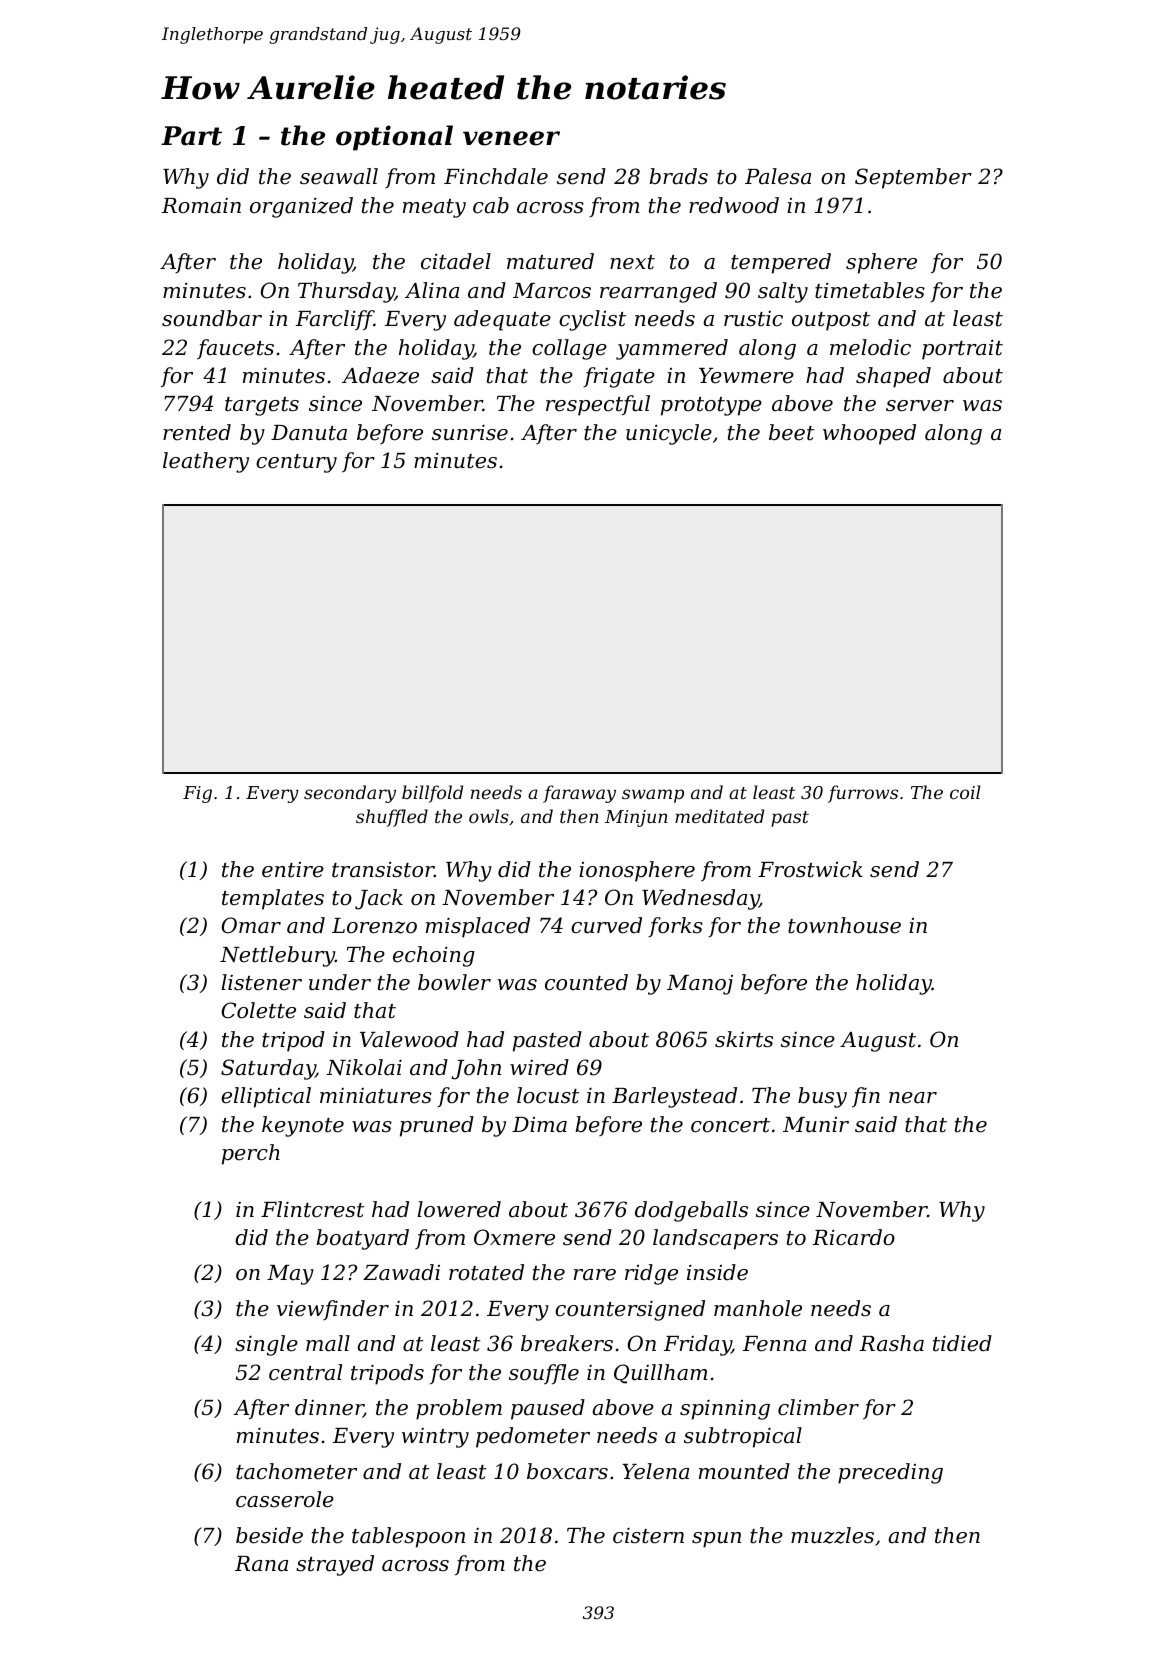 The image size is (1165, 1654). What do you see at coordinates (965, 792) in the screenshot?
I see `coil` at bounding box center [965, 792].
